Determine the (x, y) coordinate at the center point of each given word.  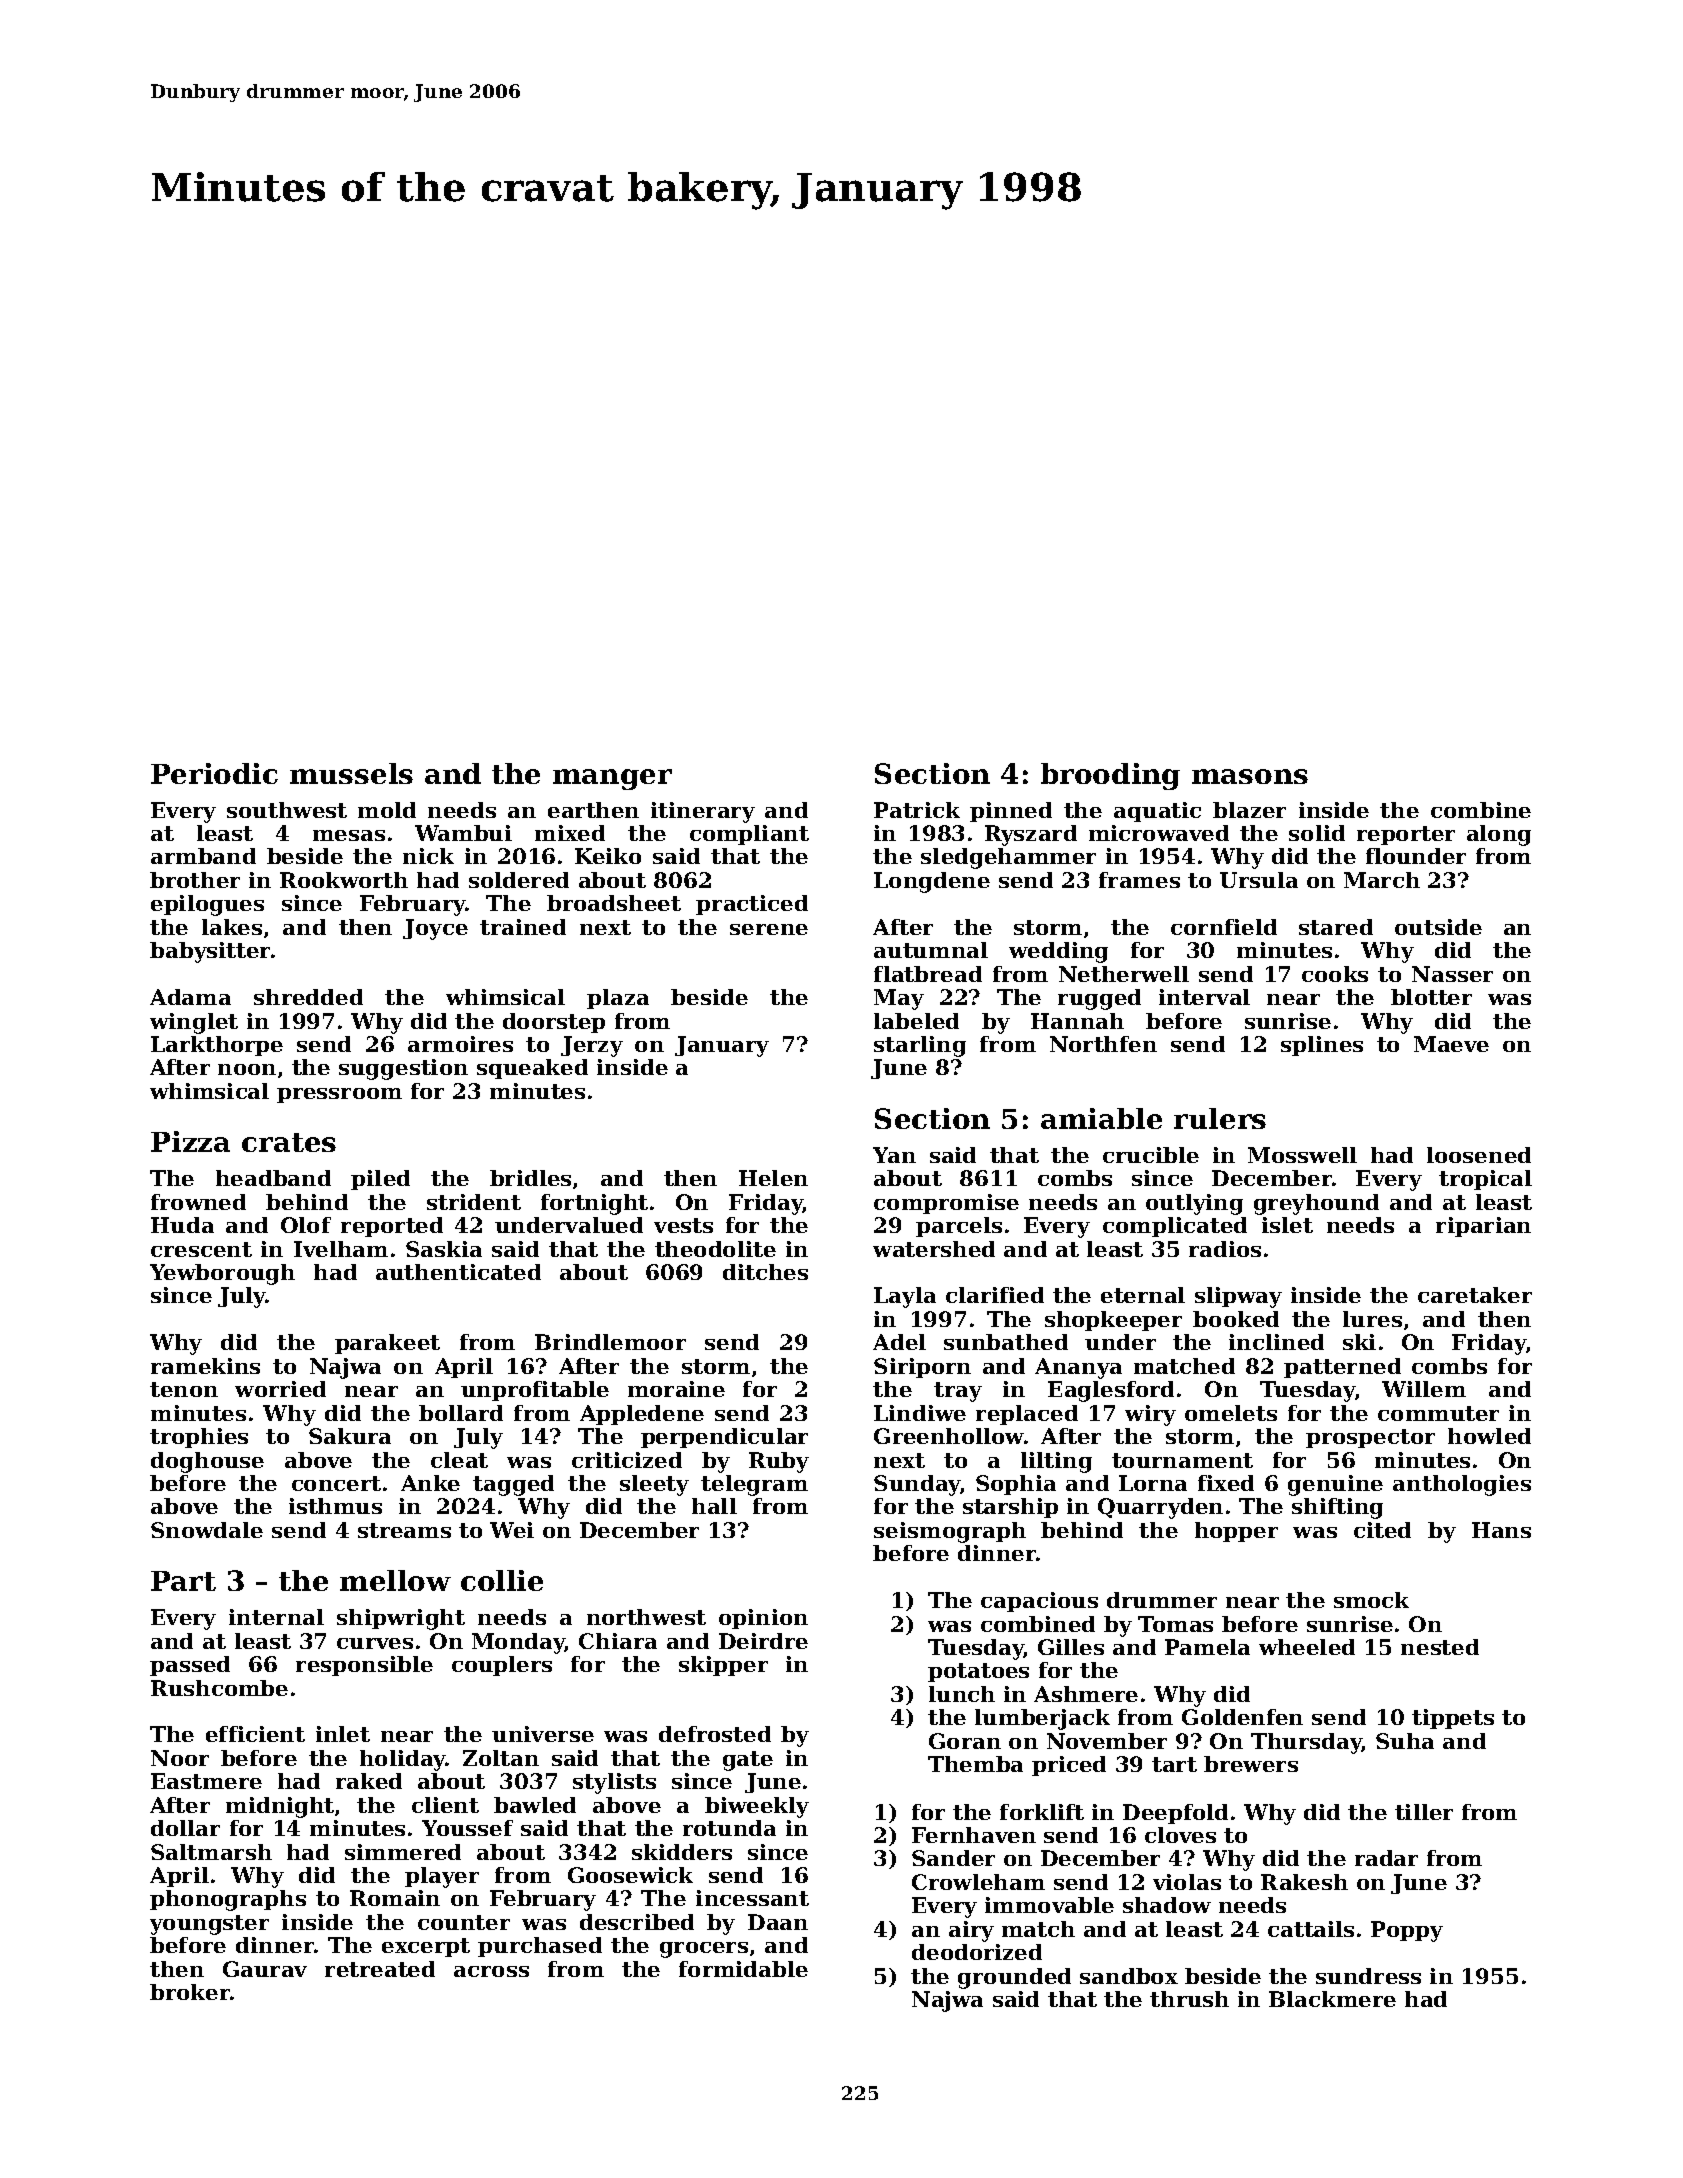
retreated (380, 1969)
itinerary (703, 812)
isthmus (335, 1506)
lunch (962, 1694)
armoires (460, 1044)
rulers (1220, 1118)
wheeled (1307, 1647)
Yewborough (222, 1274)
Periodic (214, 773)
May (899, 999)
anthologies (1462, 1485)
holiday (403, 1760)
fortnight (594, 1204)
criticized (627, 1460)
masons (1250, 776)
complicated (1175, 1227)
